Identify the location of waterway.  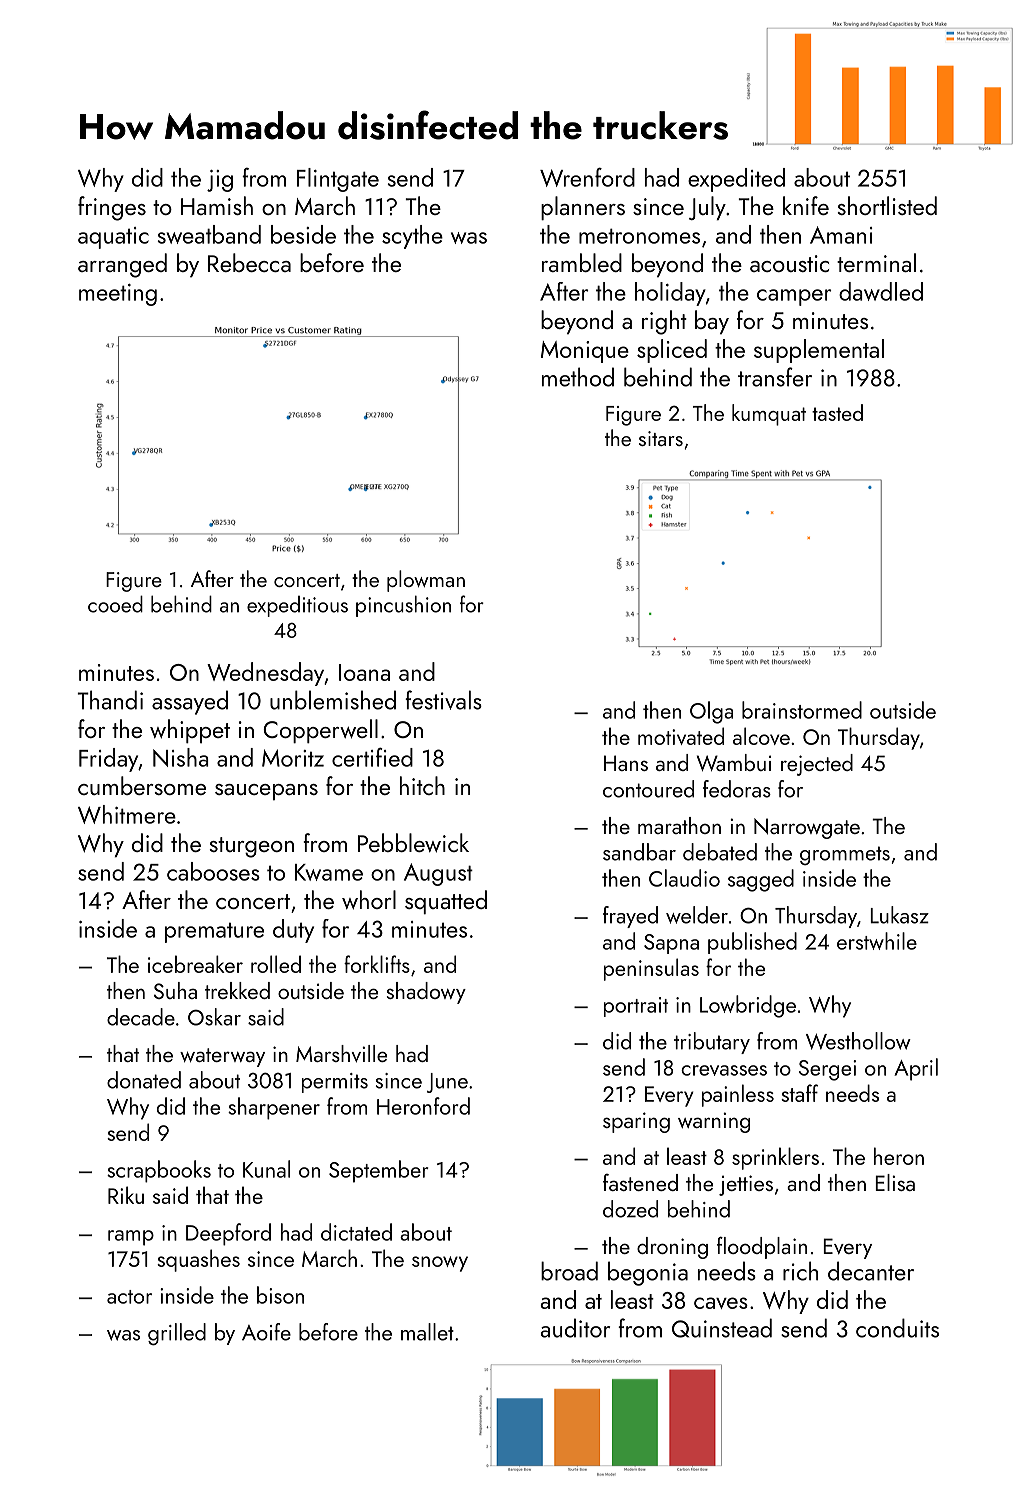
(222, 1057).
